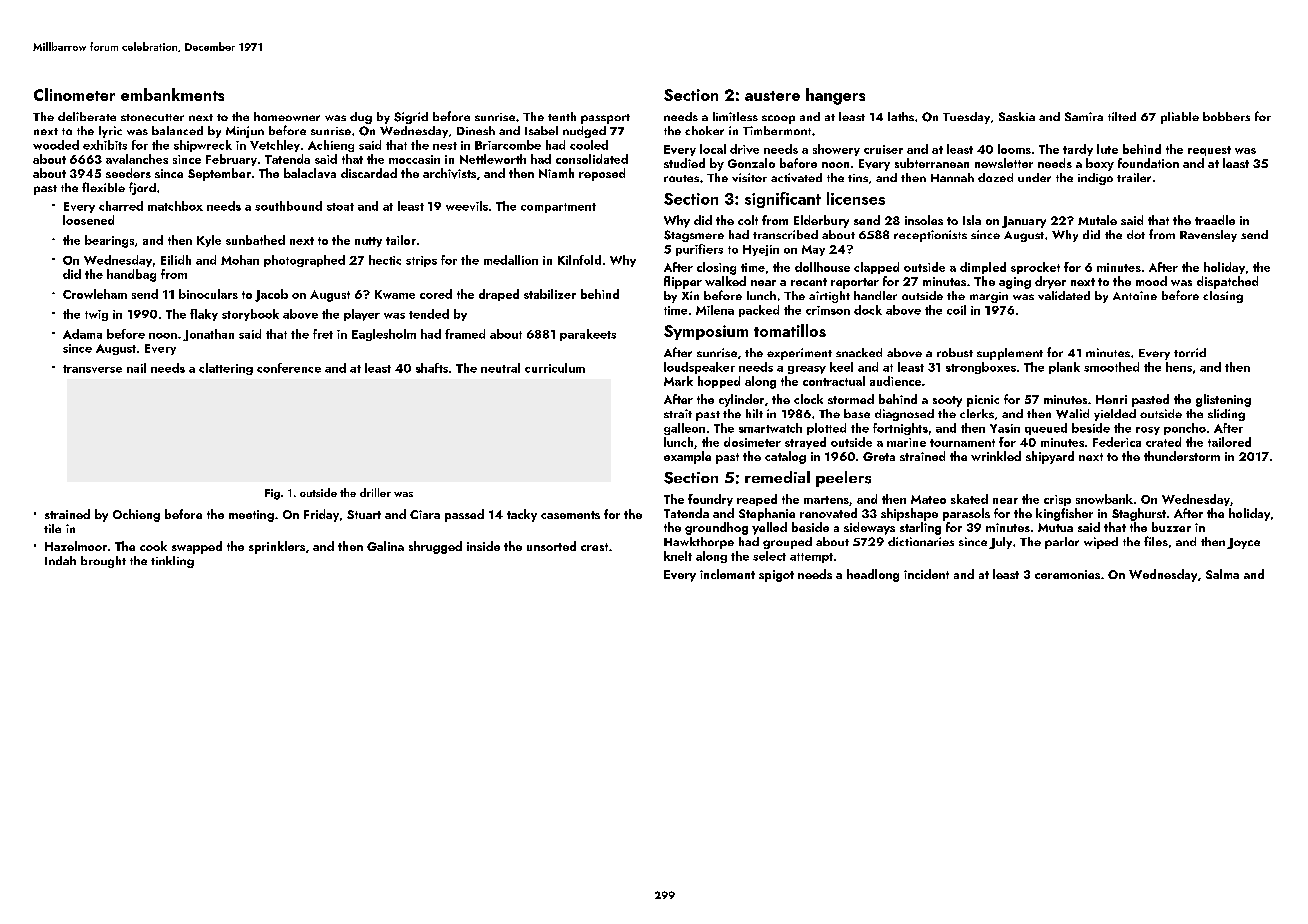 This page has height=924, width=1308. What do you see at coordinates (562, 116) in the page?
I see `tenth` at bounding box center [562, 116].
